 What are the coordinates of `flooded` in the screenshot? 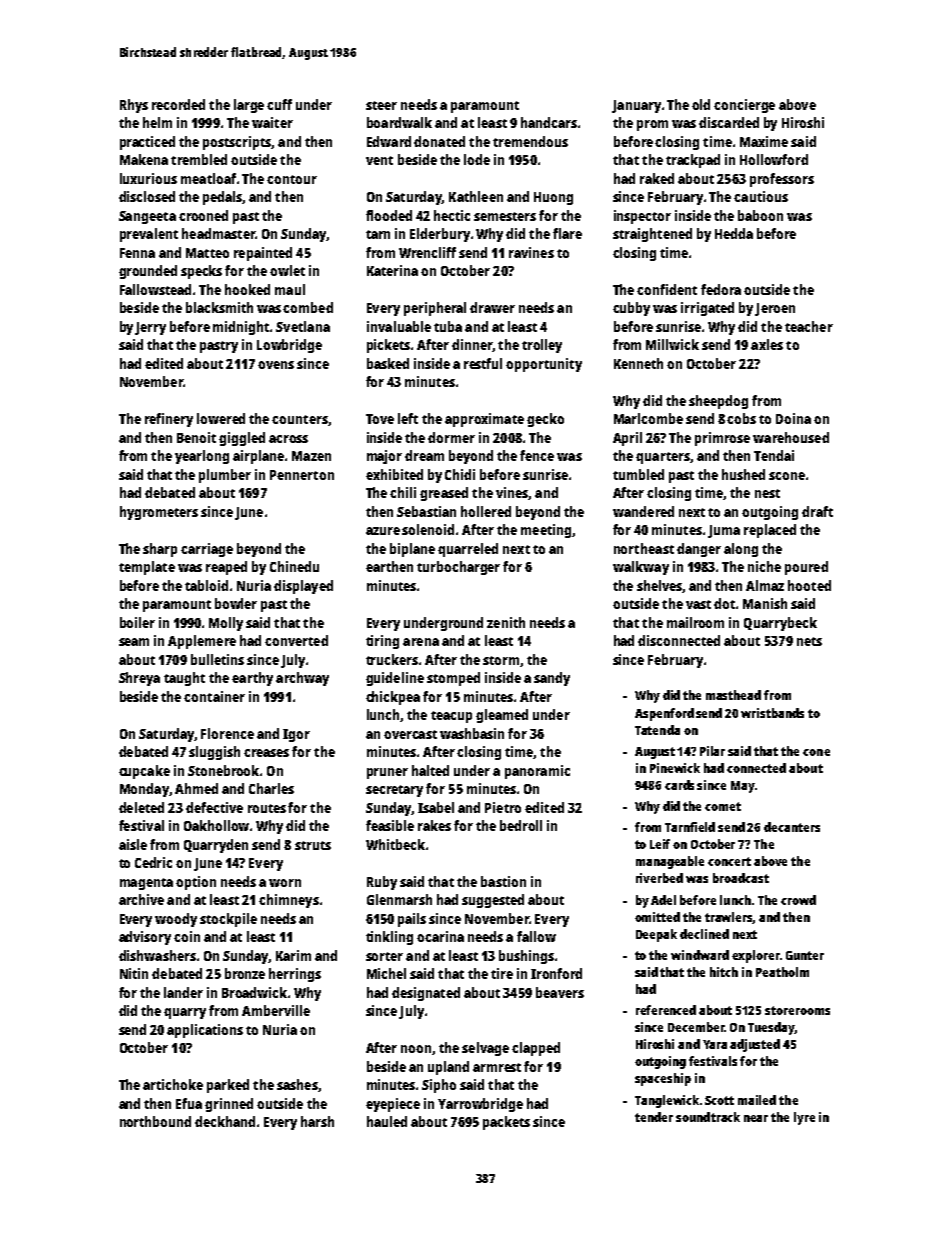 It's located at (389, 215).
